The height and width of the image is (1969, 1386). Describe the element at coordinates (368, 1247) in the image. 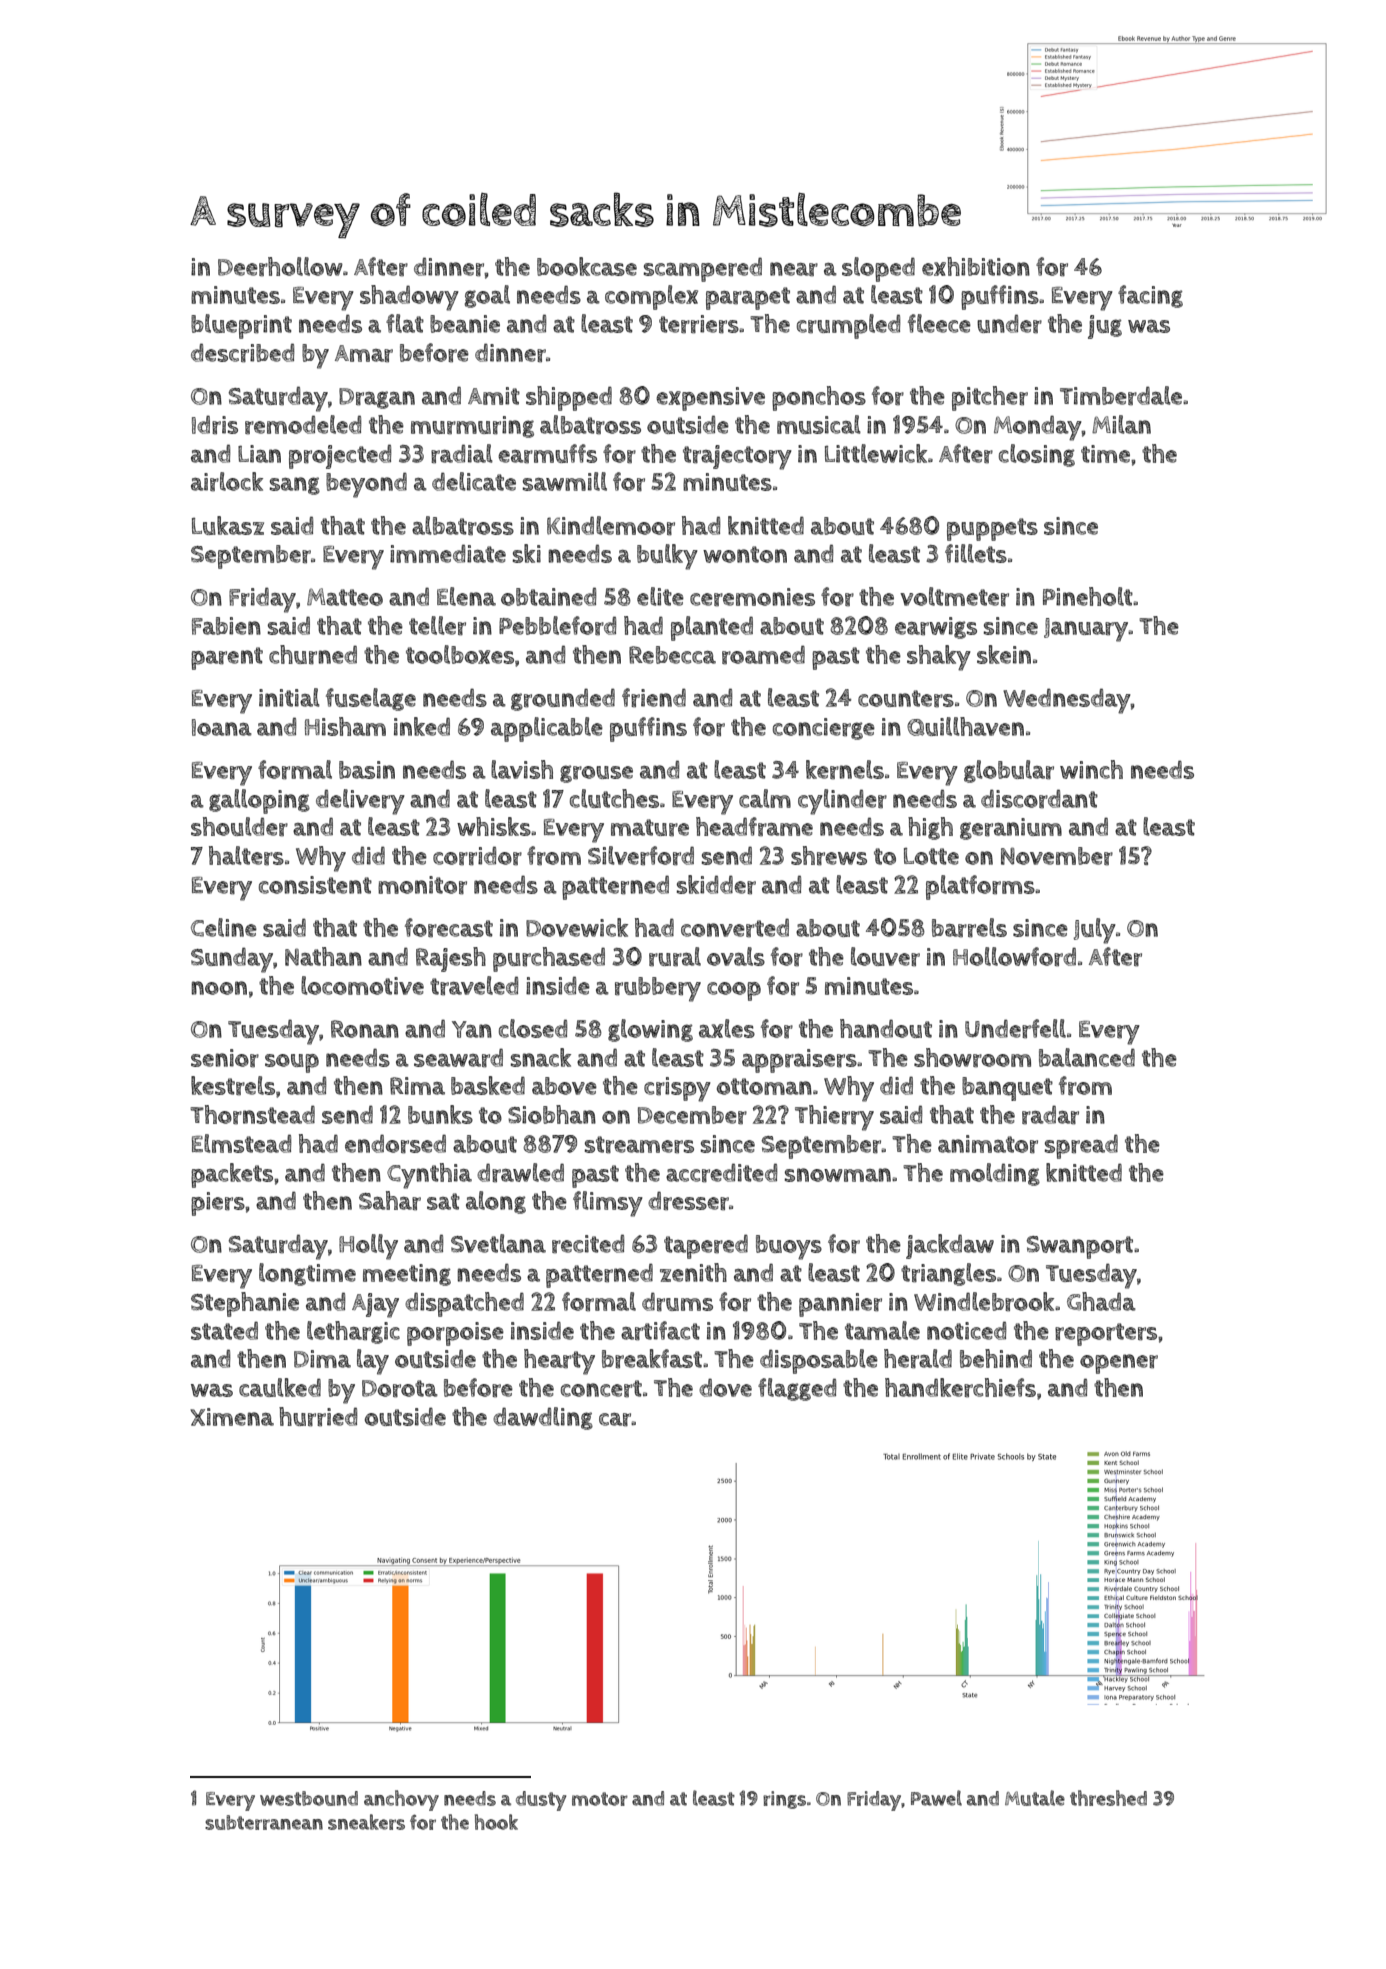

I see `Holly` at that location.
